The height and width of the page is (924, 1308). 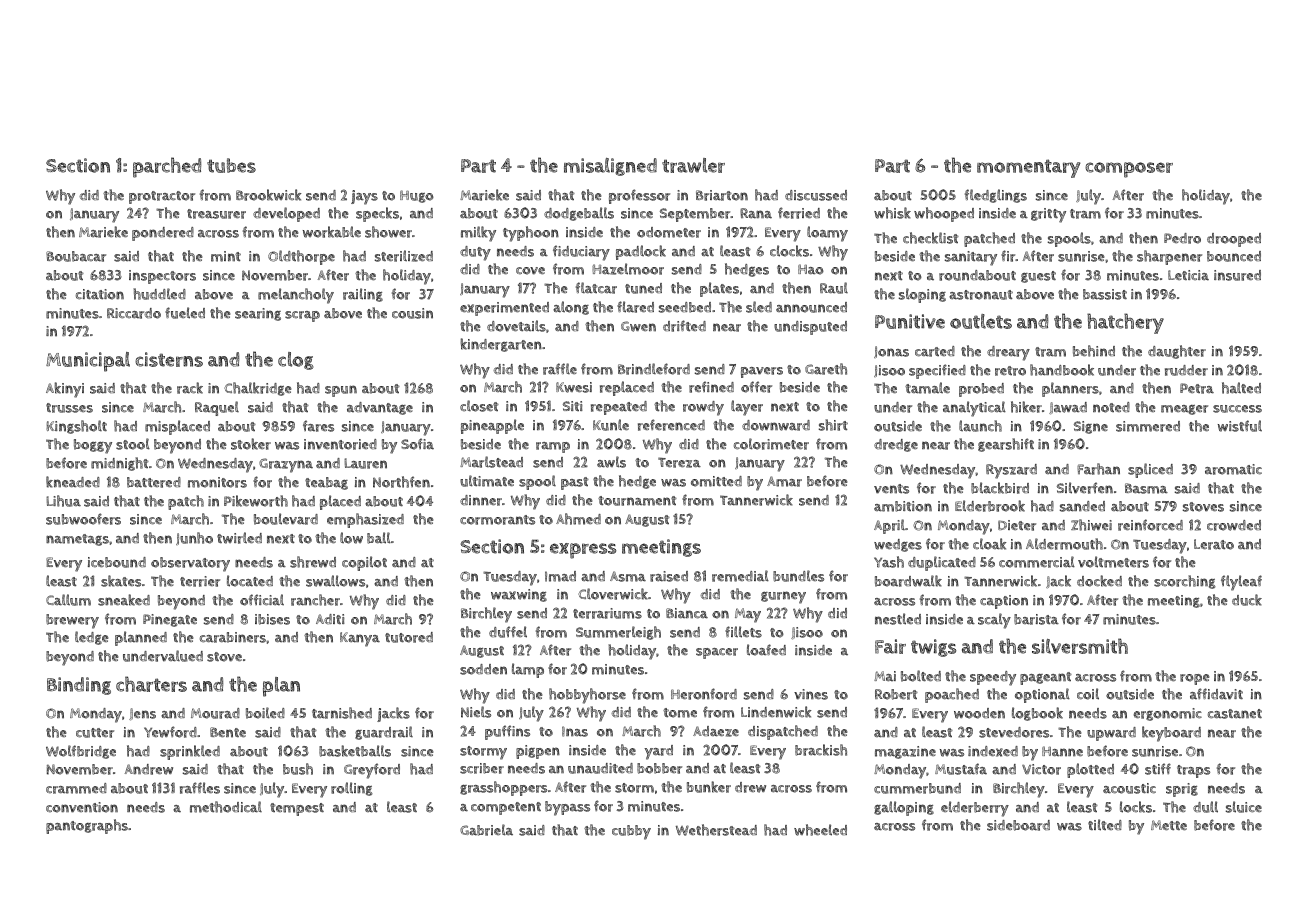 What do you see at coordinates (610, 167) in the page?
I see `misaligned` at bounding box center [610, 167].
